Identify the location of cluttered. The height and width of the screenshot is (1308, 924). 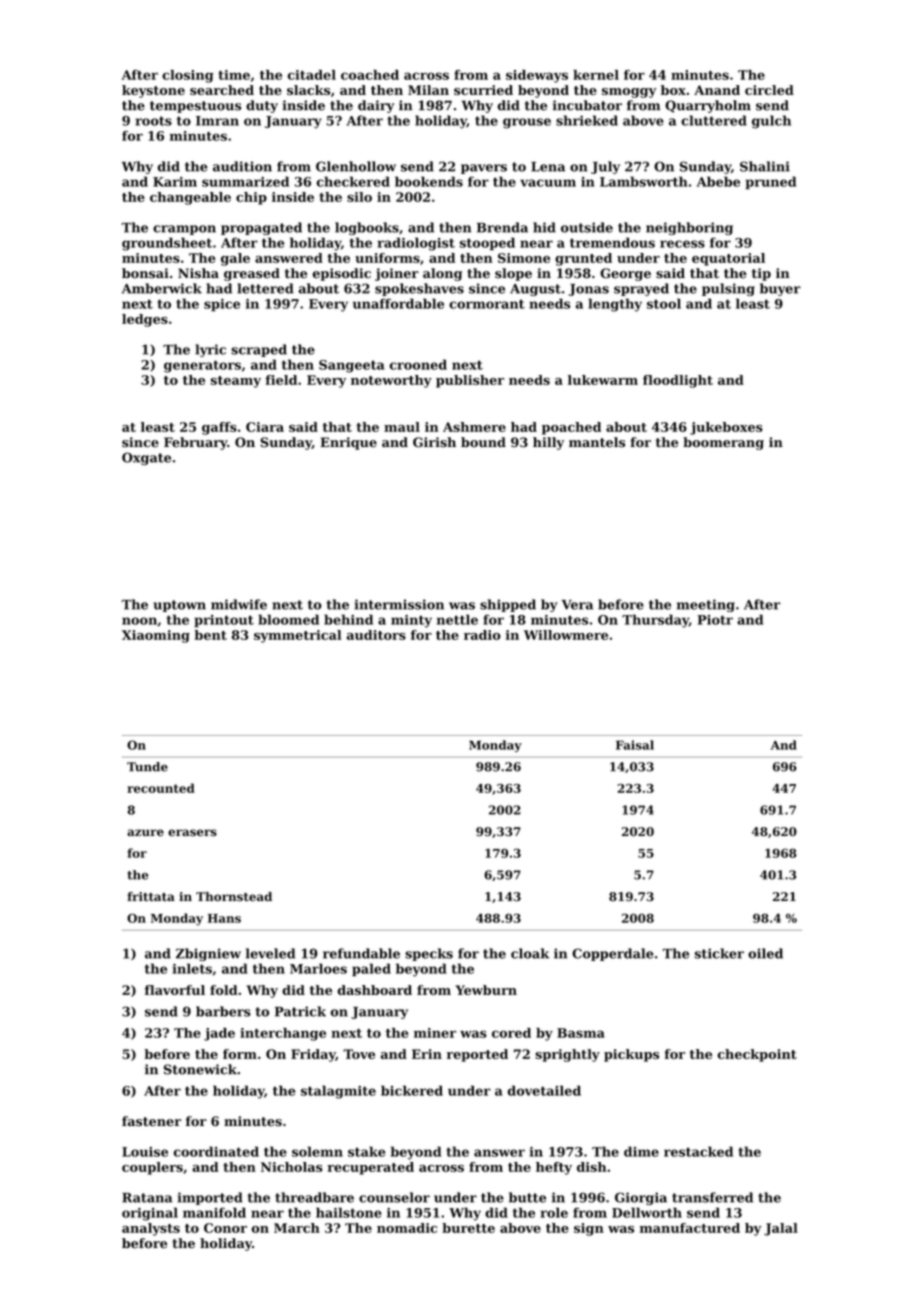
(714, 120).
